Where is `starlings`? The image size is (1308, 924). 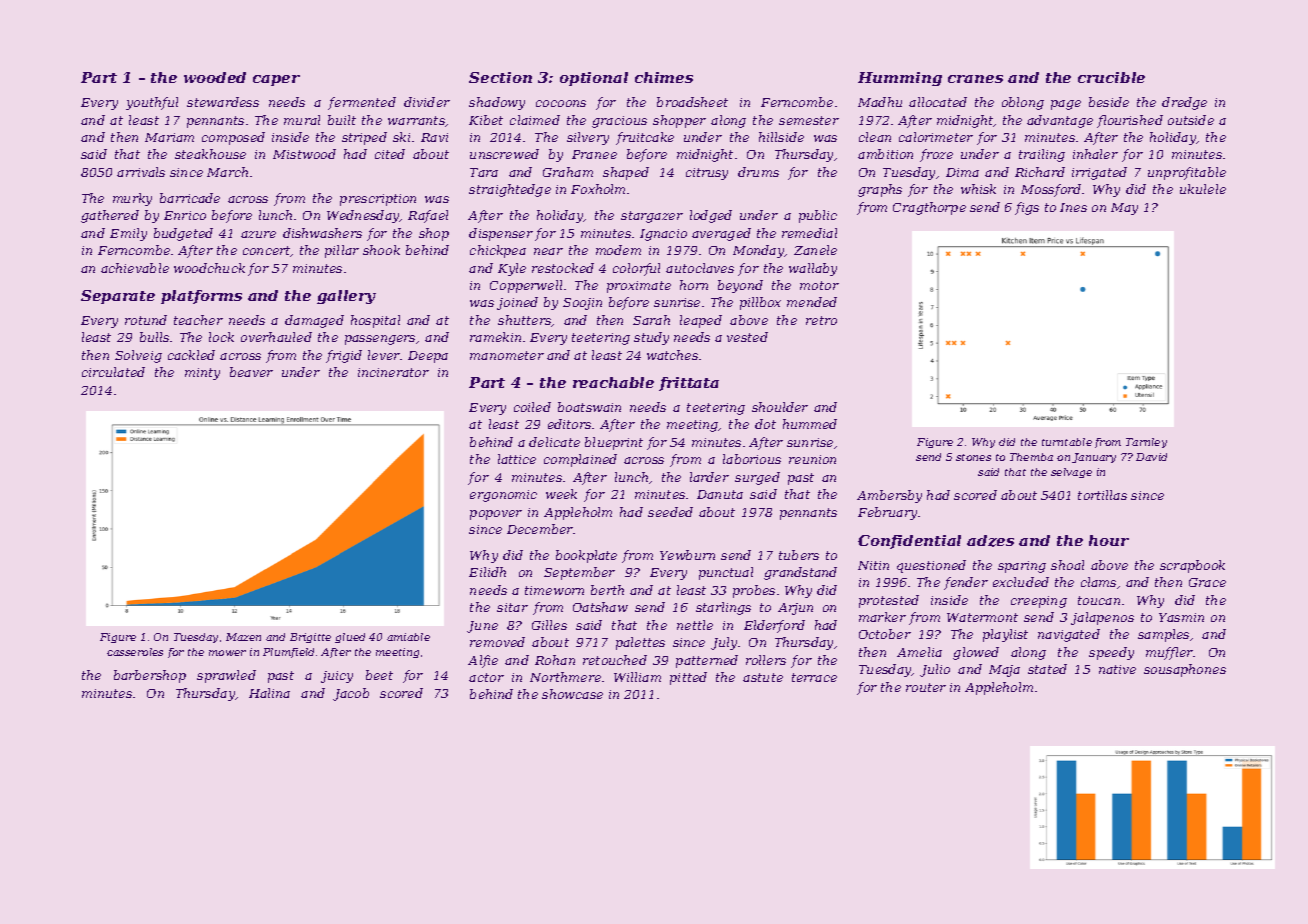
starlings is located at coordinates (723, 608).
